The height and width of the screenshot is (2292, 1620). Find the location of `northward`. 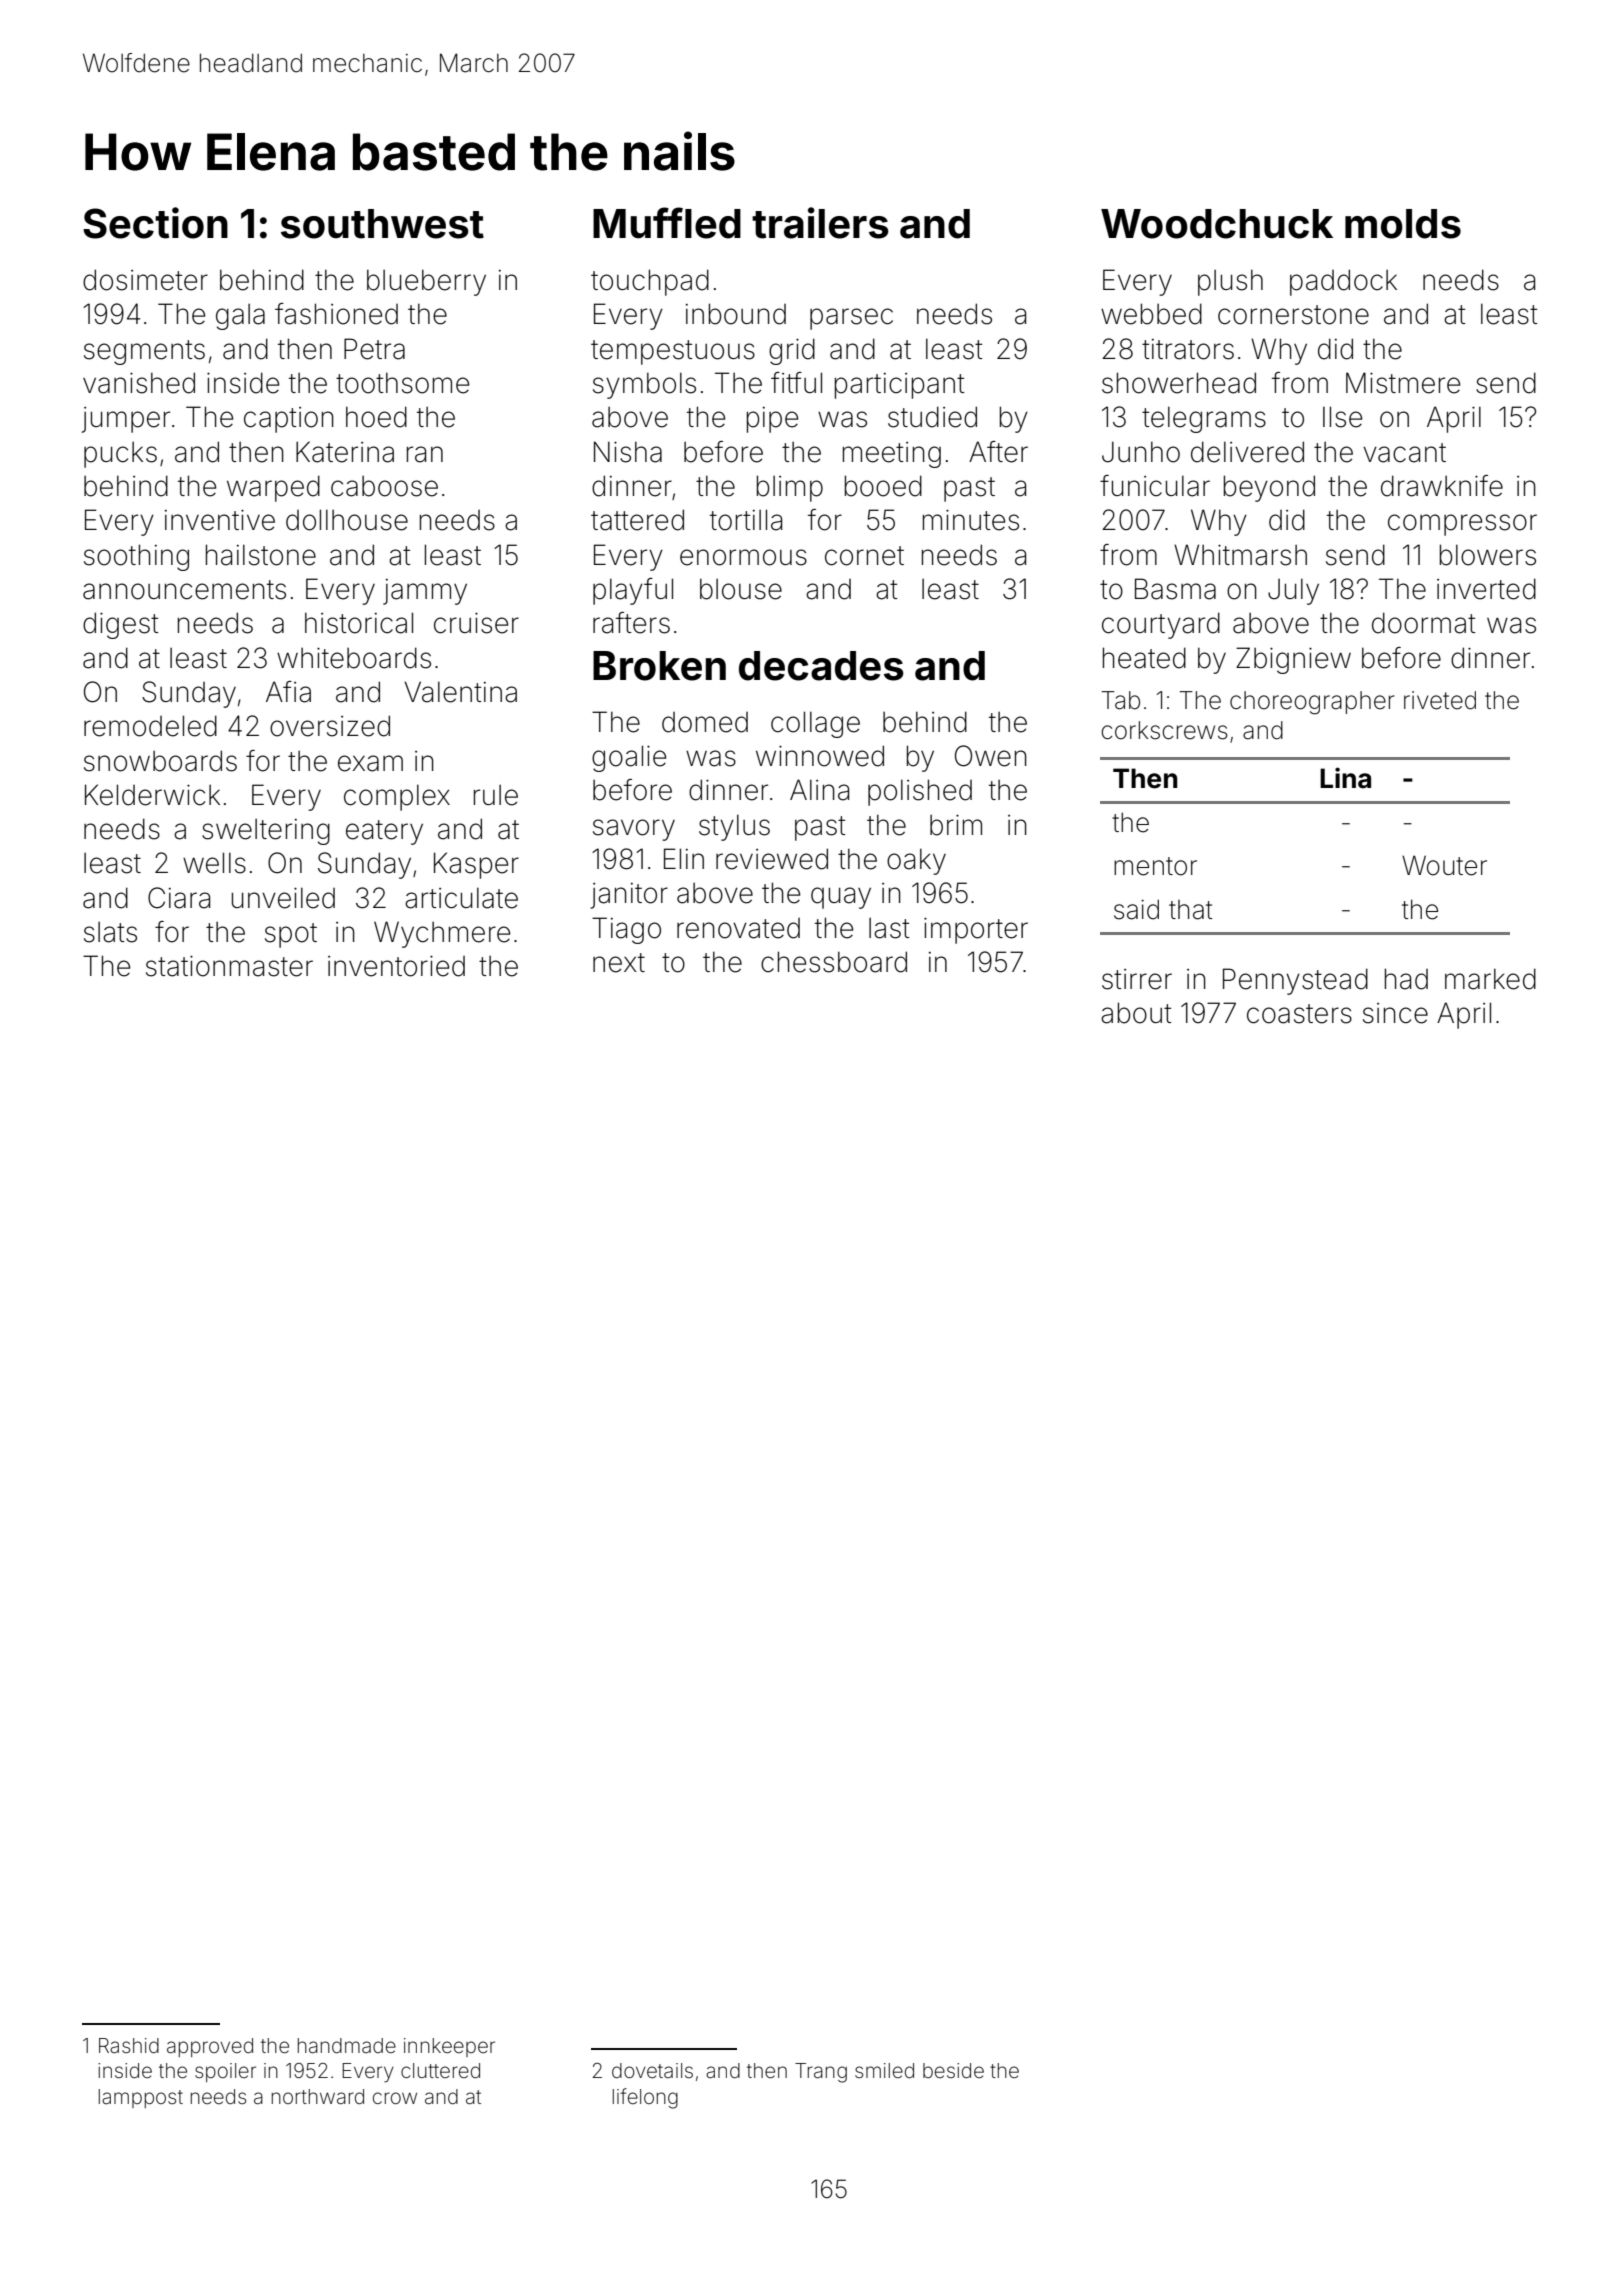

northward is located at coordinates (318, 2096).
